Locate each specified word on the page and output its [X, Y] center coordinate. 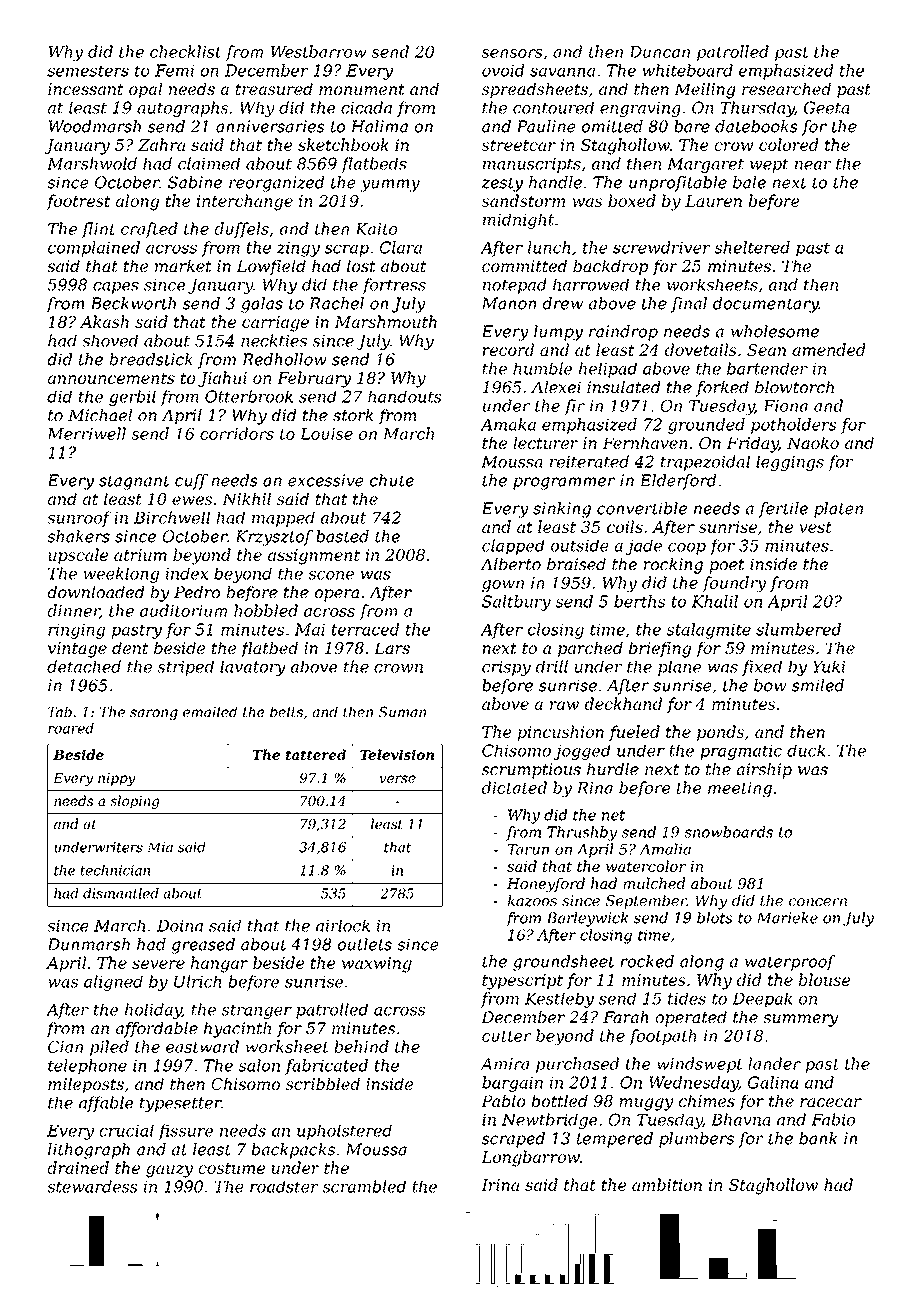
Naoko [813, 443]
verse [398, 779]
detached [84, 666]
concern [818, 902]
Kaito [377, 229]
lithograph [89, 1151]
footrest [78, 202]
